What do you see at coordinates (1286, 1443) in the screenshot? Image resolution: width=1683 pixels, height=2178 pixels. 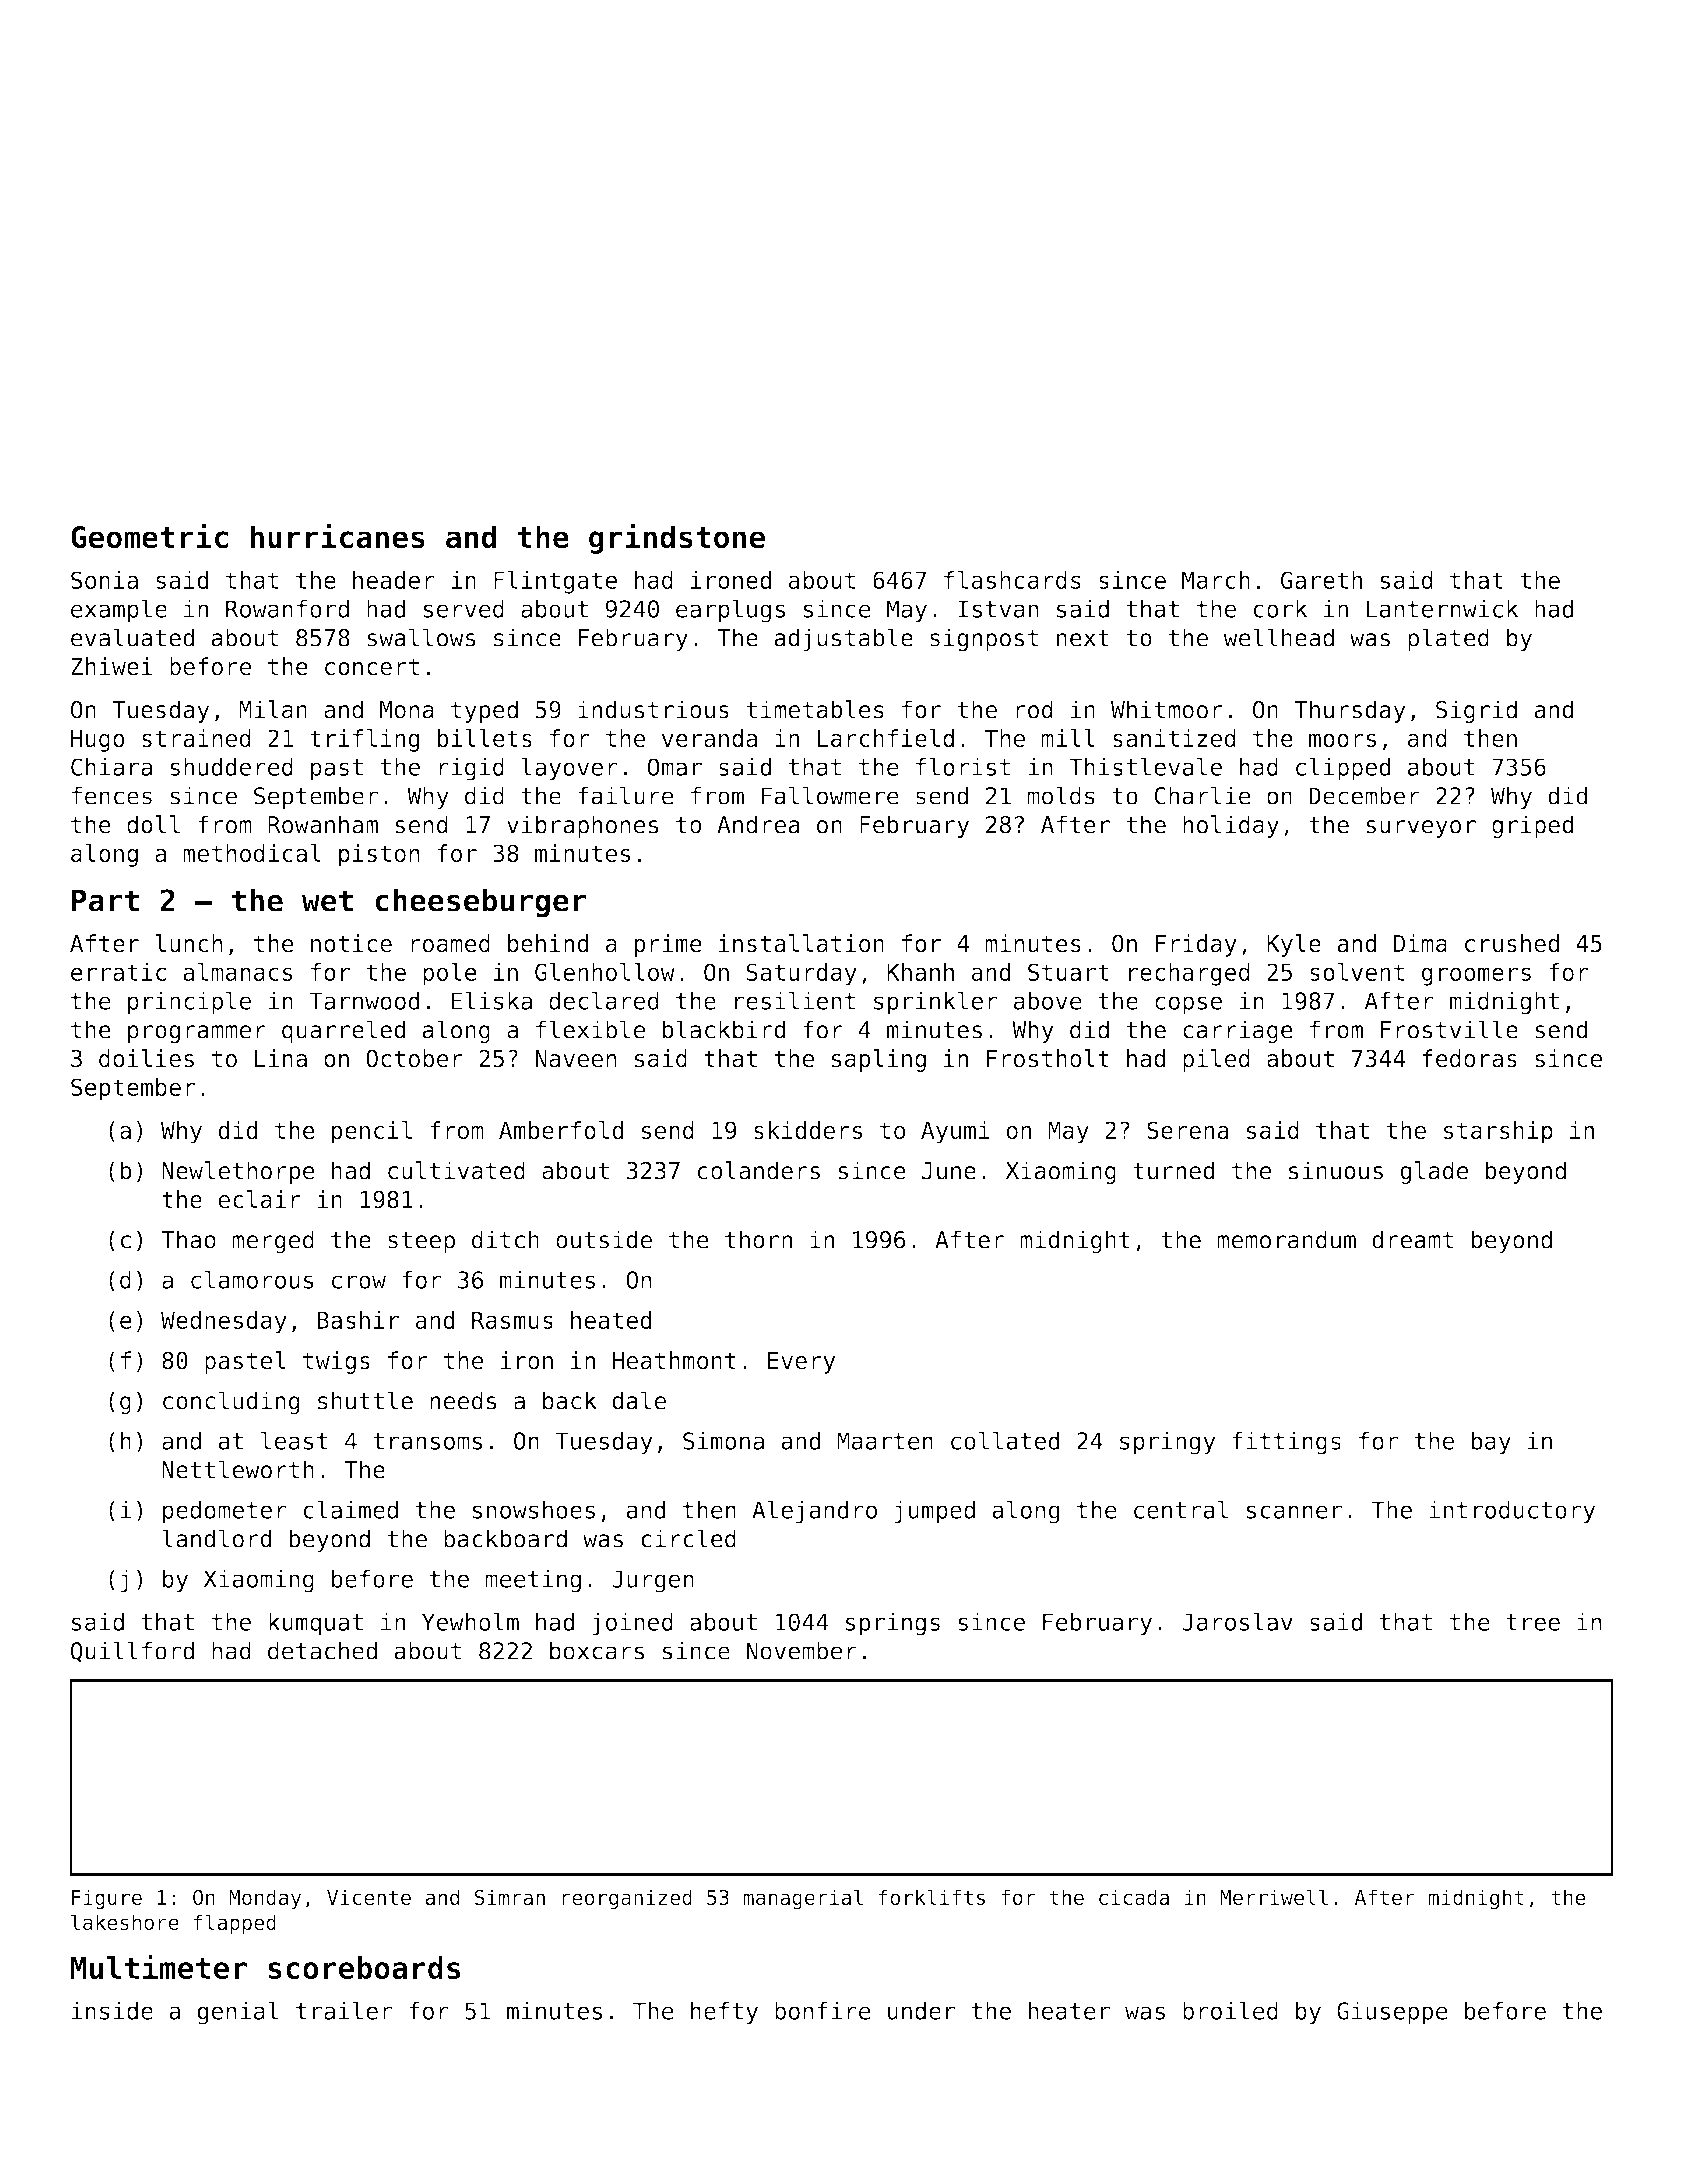 I see `fittings` at bounding box center [1286, 1443].
